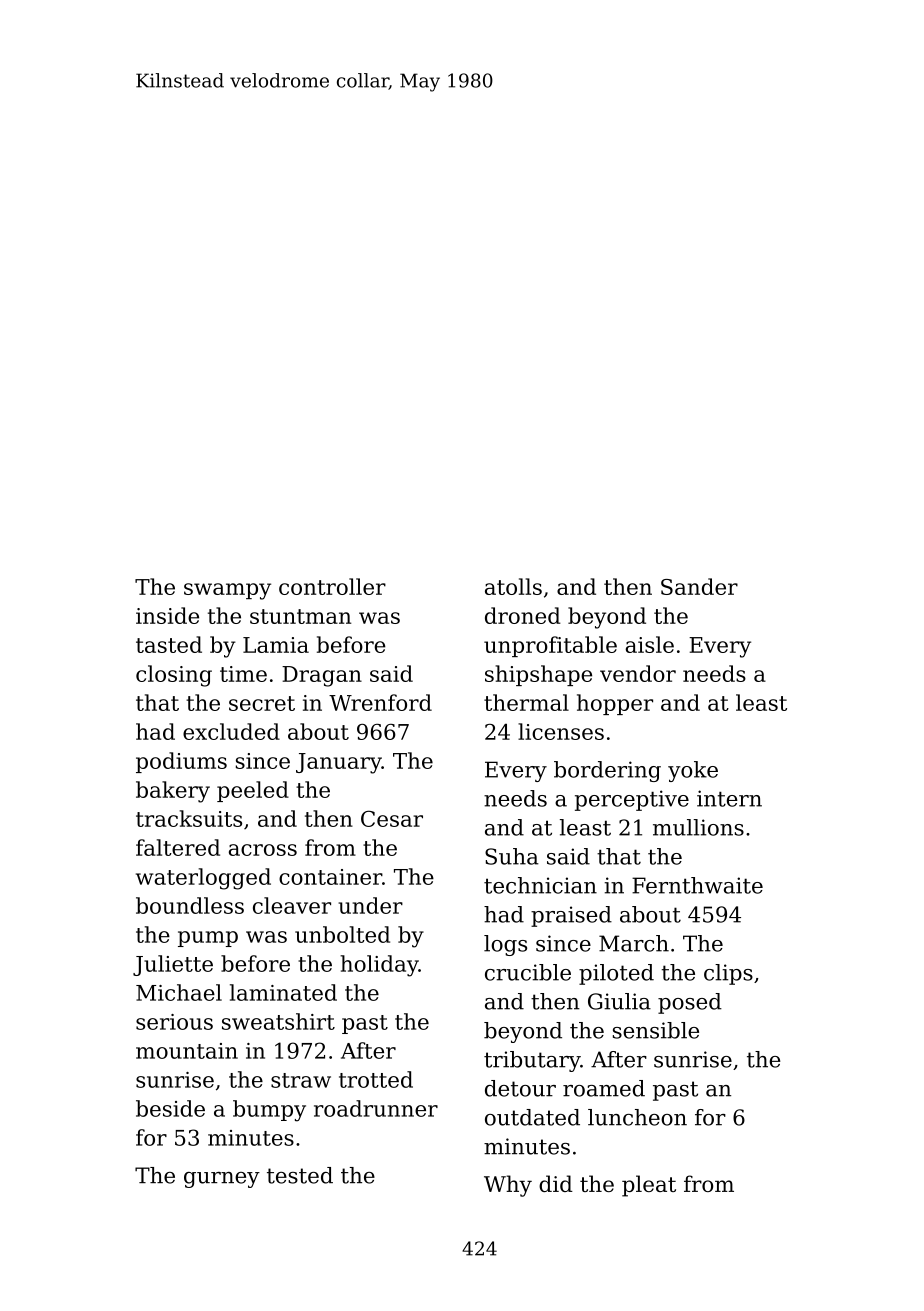 The width and height of the page is (924, 1311). I want to click on bumpy, so click(269, 1111).
